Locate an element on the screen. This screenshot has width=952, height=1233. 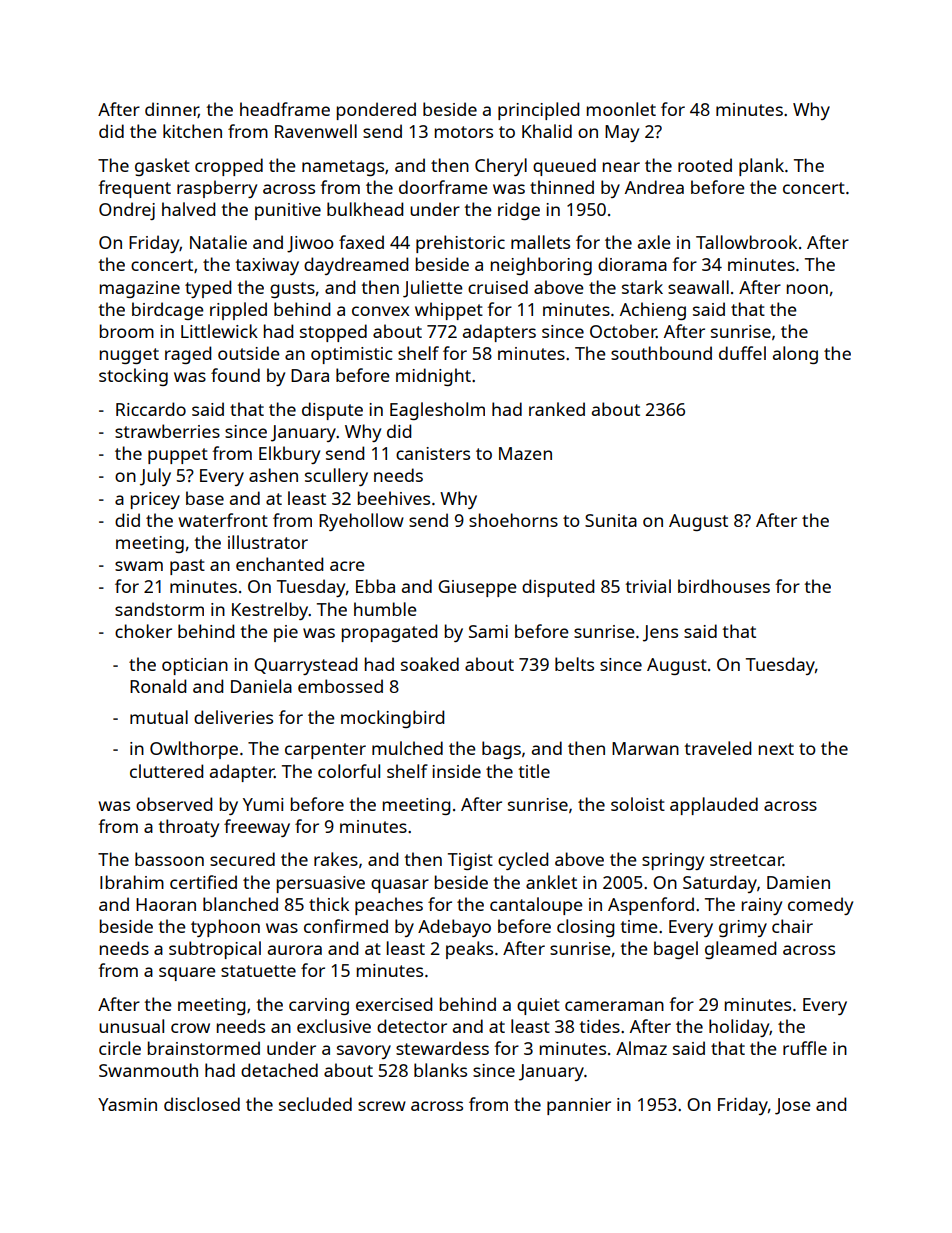
plank is located at coordinates (761, 167).
